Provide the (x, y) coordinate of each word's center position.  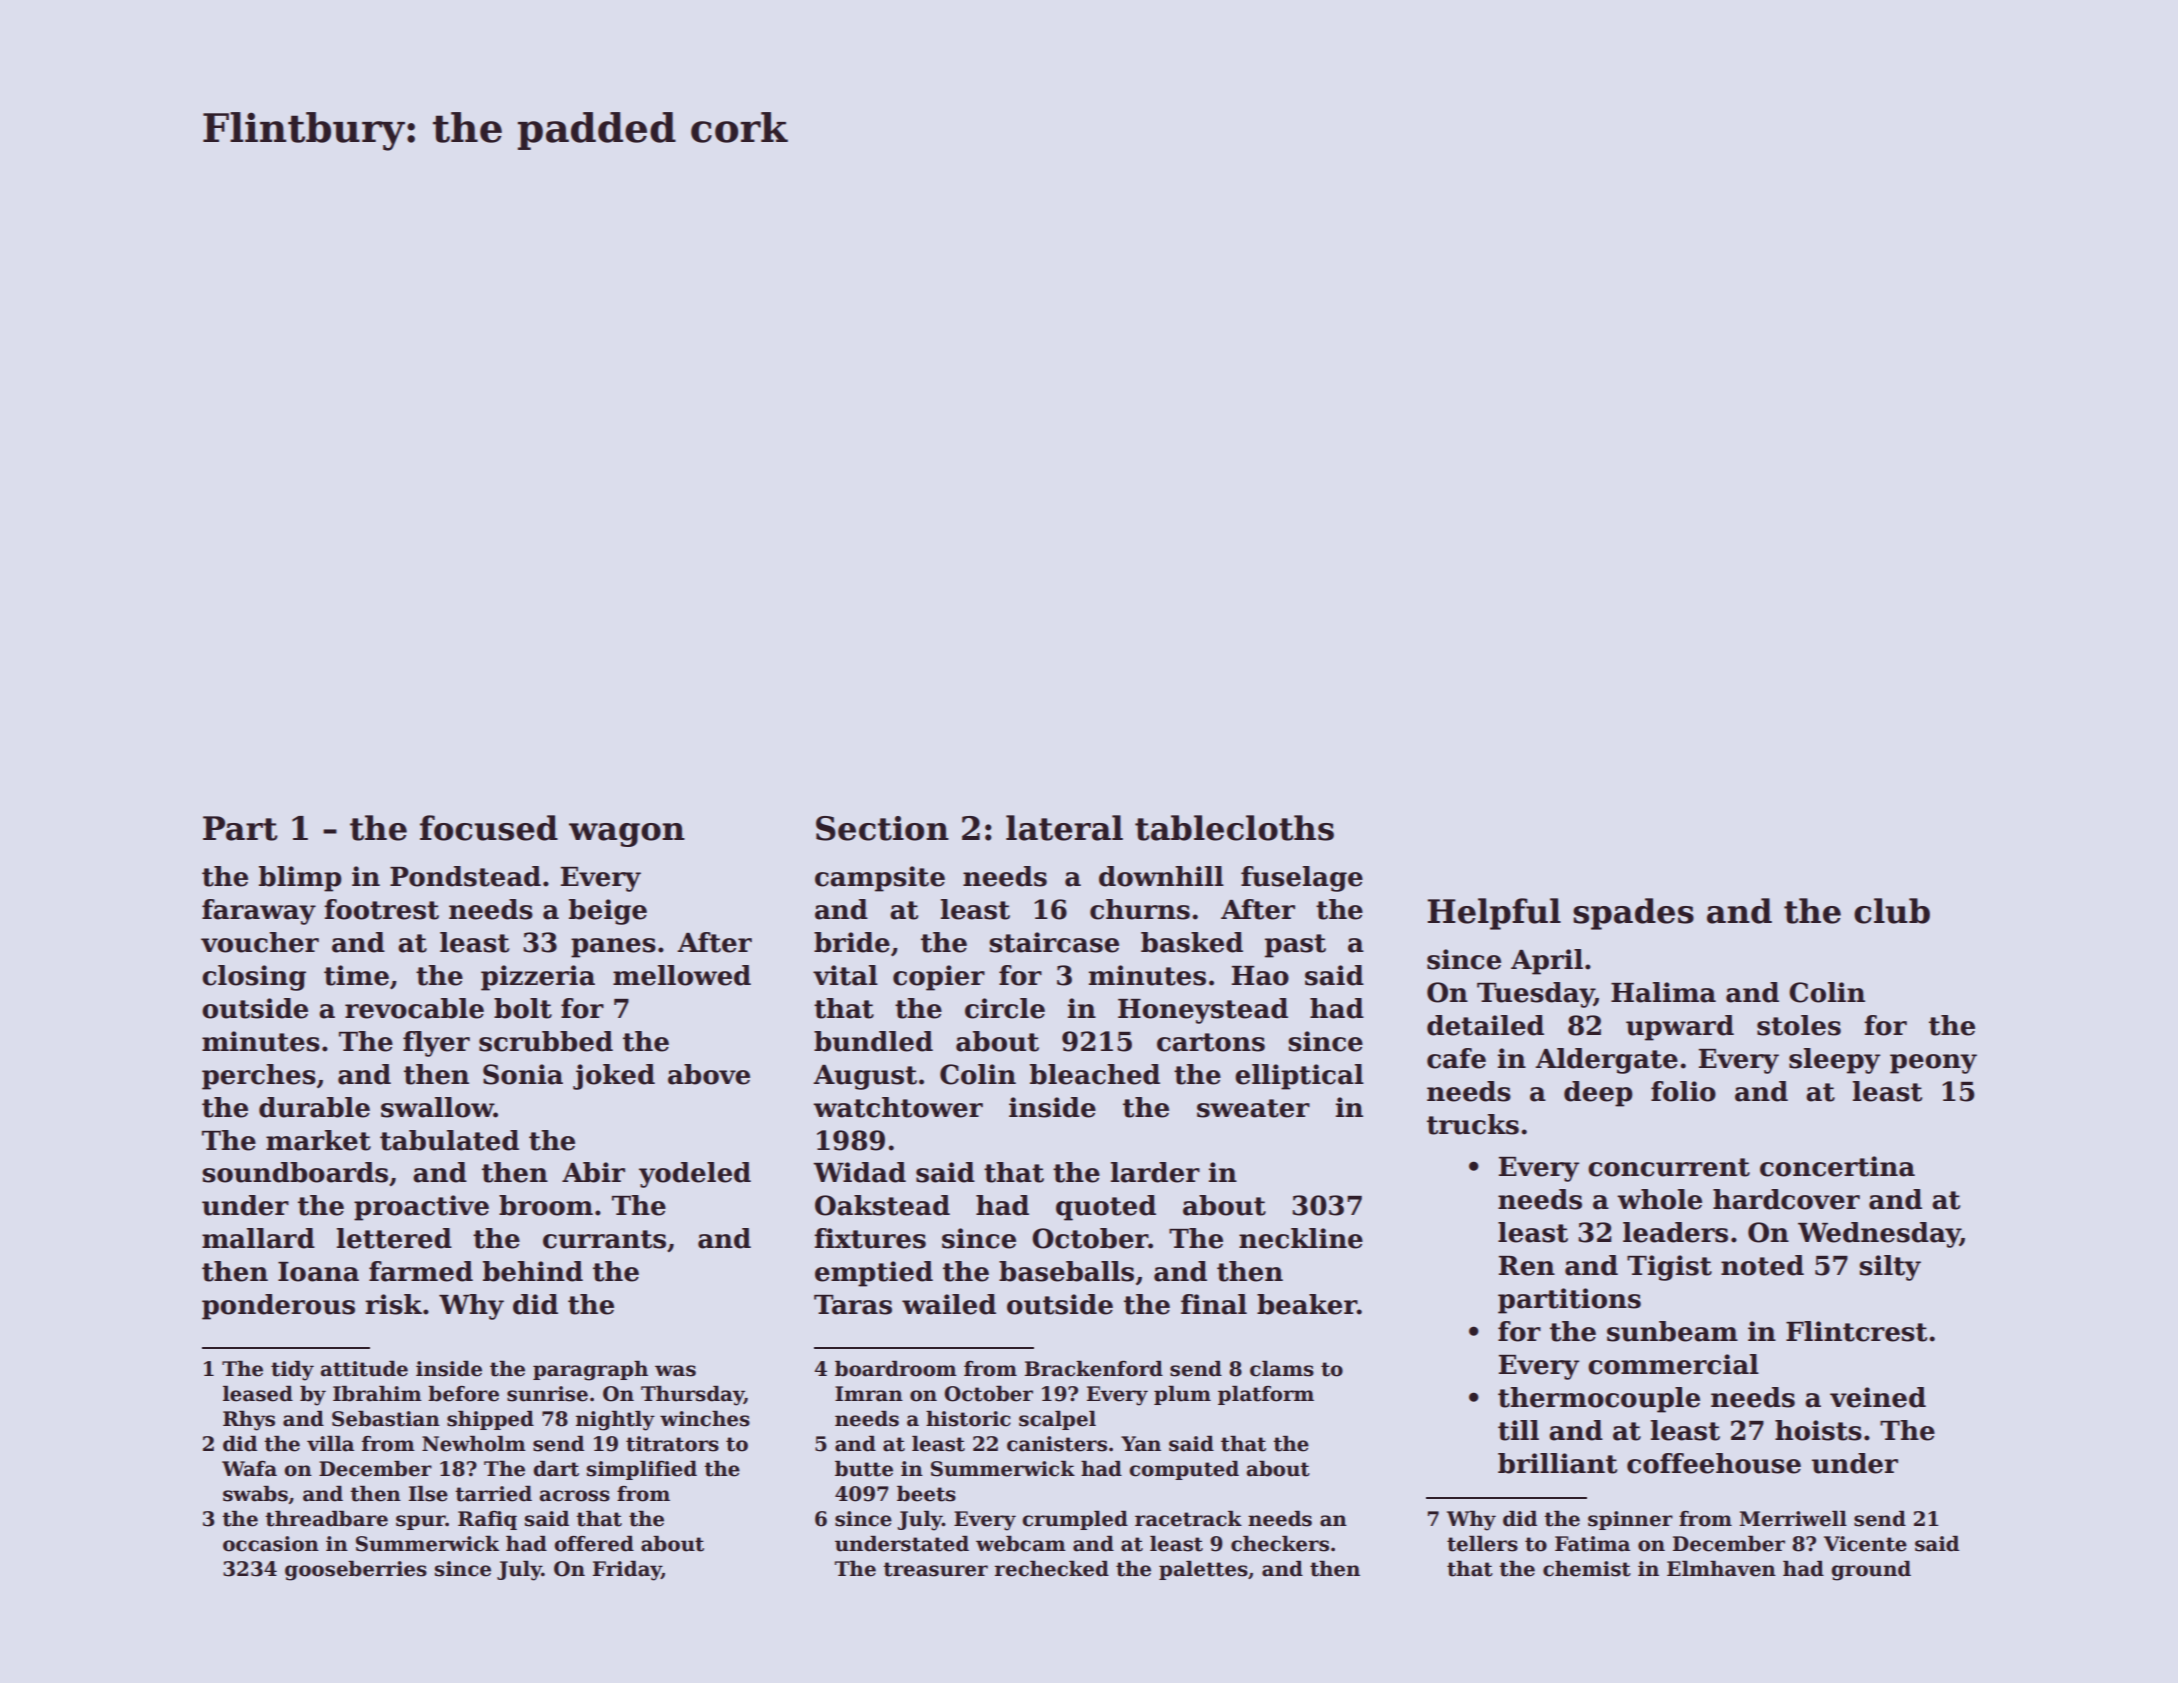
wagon (627, 835)
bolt (523, 1008)
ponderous (278, 1307)
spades (1633, 914)
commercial (1673, 1364)
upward (1680, 1028)
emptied (874, 1274)
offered (594, 1544)
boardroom (896, 1369)
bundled (873, 1041)
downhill (1161, 876)
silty (1890, 1268)
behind (533, 1271)
